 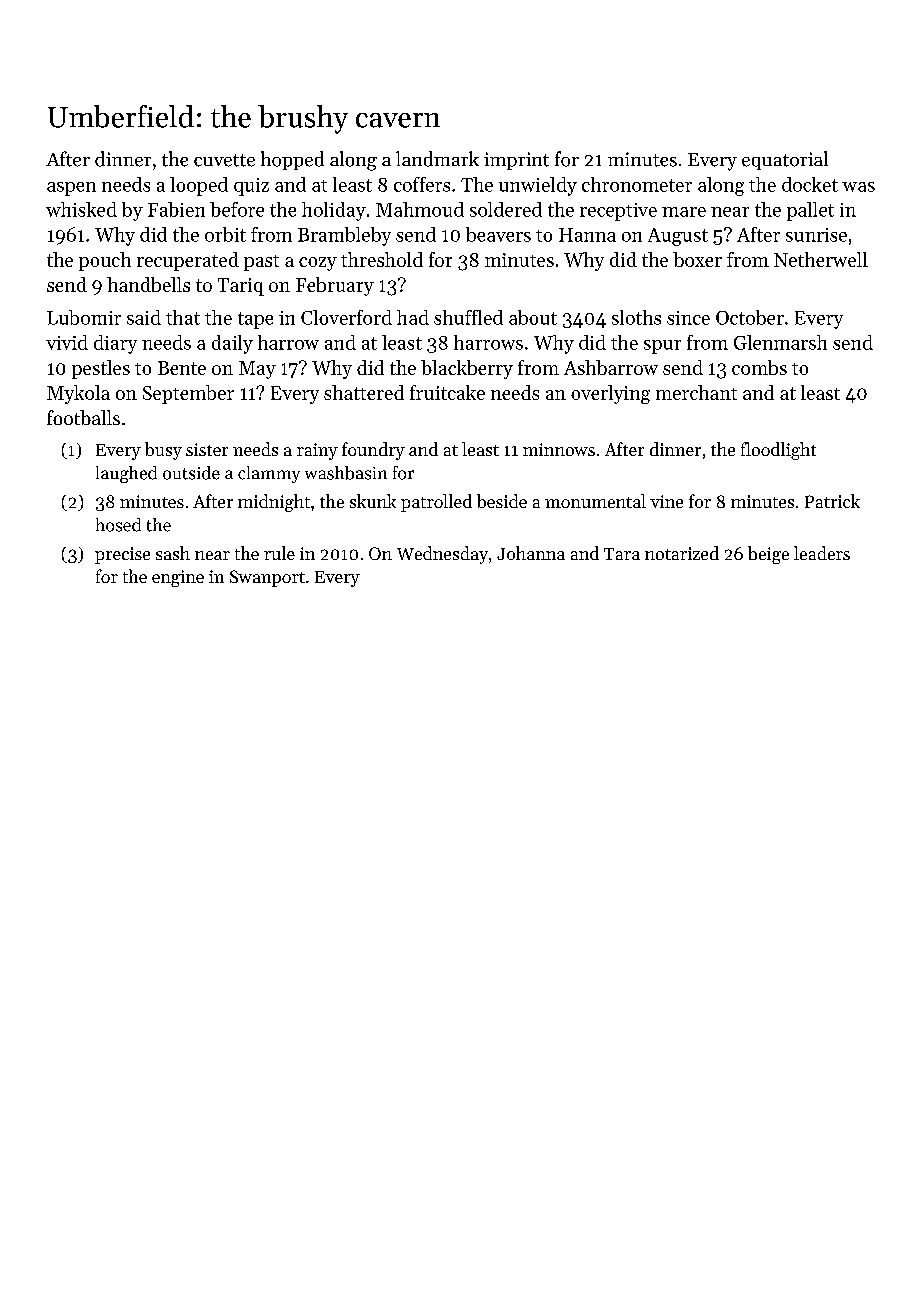 I want to click on Patrick, so click(x=832, y=501).
